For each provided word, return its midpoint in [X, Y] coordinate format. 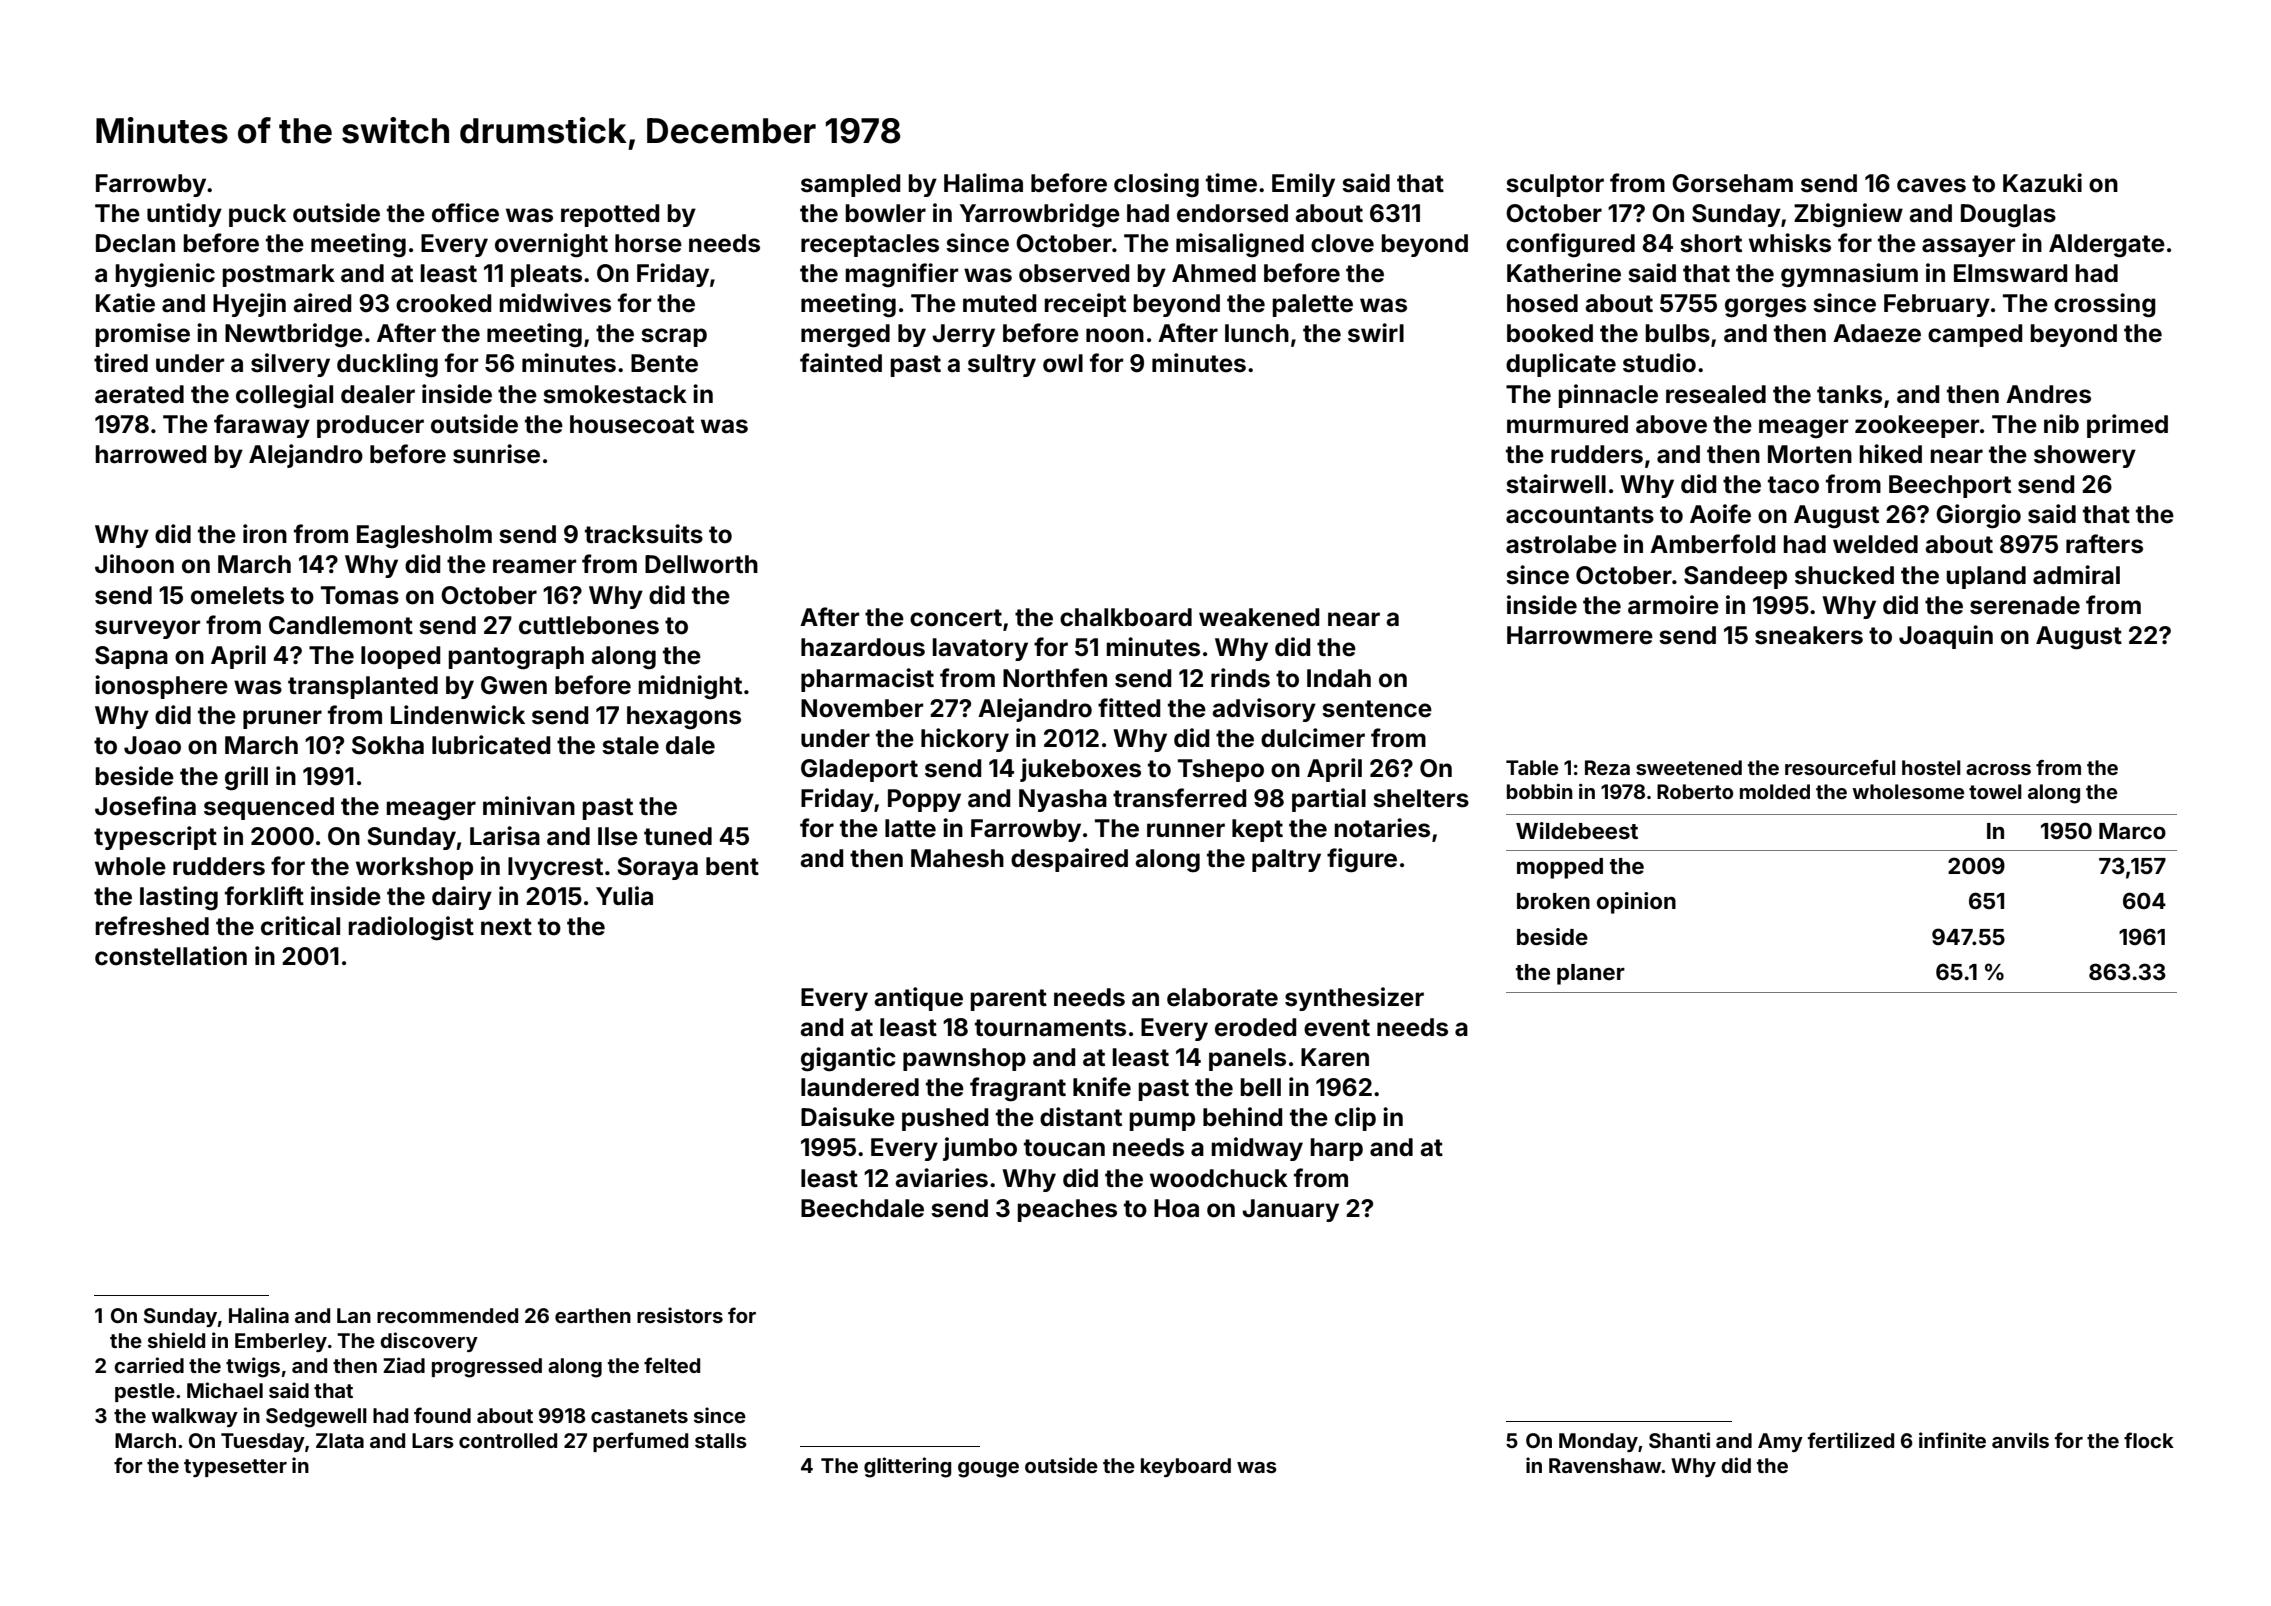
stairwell [1556, 484]
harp [1336, 1149]
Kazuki [2042, 183]
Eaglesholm [424, 537]
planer [1591, 974]
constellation [171, 956]
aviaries [941, 1178]
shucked [1844, 575]
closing [1156, 185]
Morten [1810, 454]
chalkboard [1126, 617]
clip [1355, 1119]
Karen [1335, 1057]
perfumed [640, 1442]
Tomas [360, 595]
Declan [135, 243]
